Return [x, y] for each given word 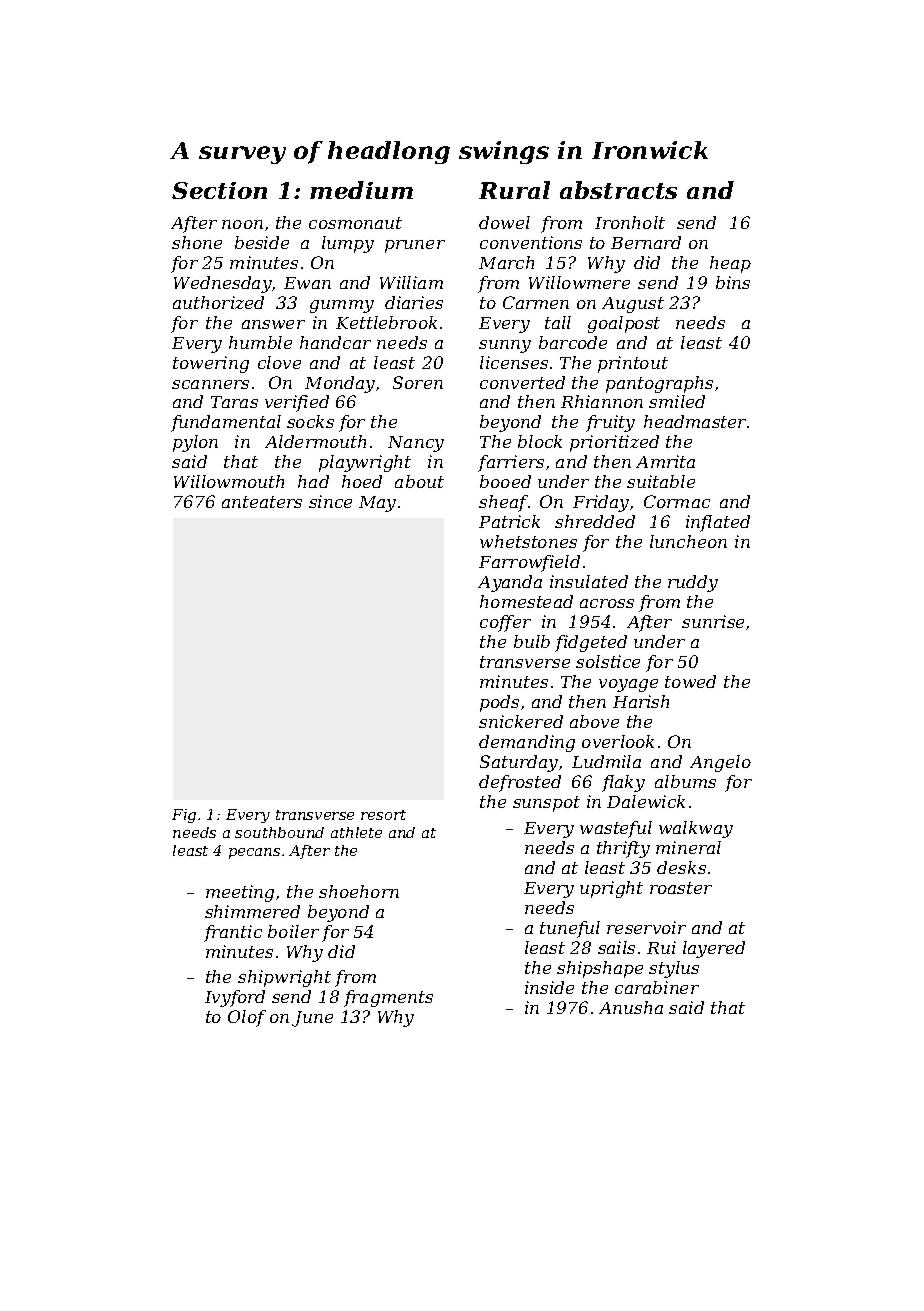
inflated [718, 523]
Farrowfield [529, 563]
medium [361, 190]
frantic [233, 933]
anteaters [262, 502]
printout [633, 364]
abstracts [618, 190]
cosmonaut [355, 223]
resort [383, 815]
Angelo [720, 763]
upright [611, 889]
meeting [240, 893]
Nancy [416, 444]
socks [310, 421]
